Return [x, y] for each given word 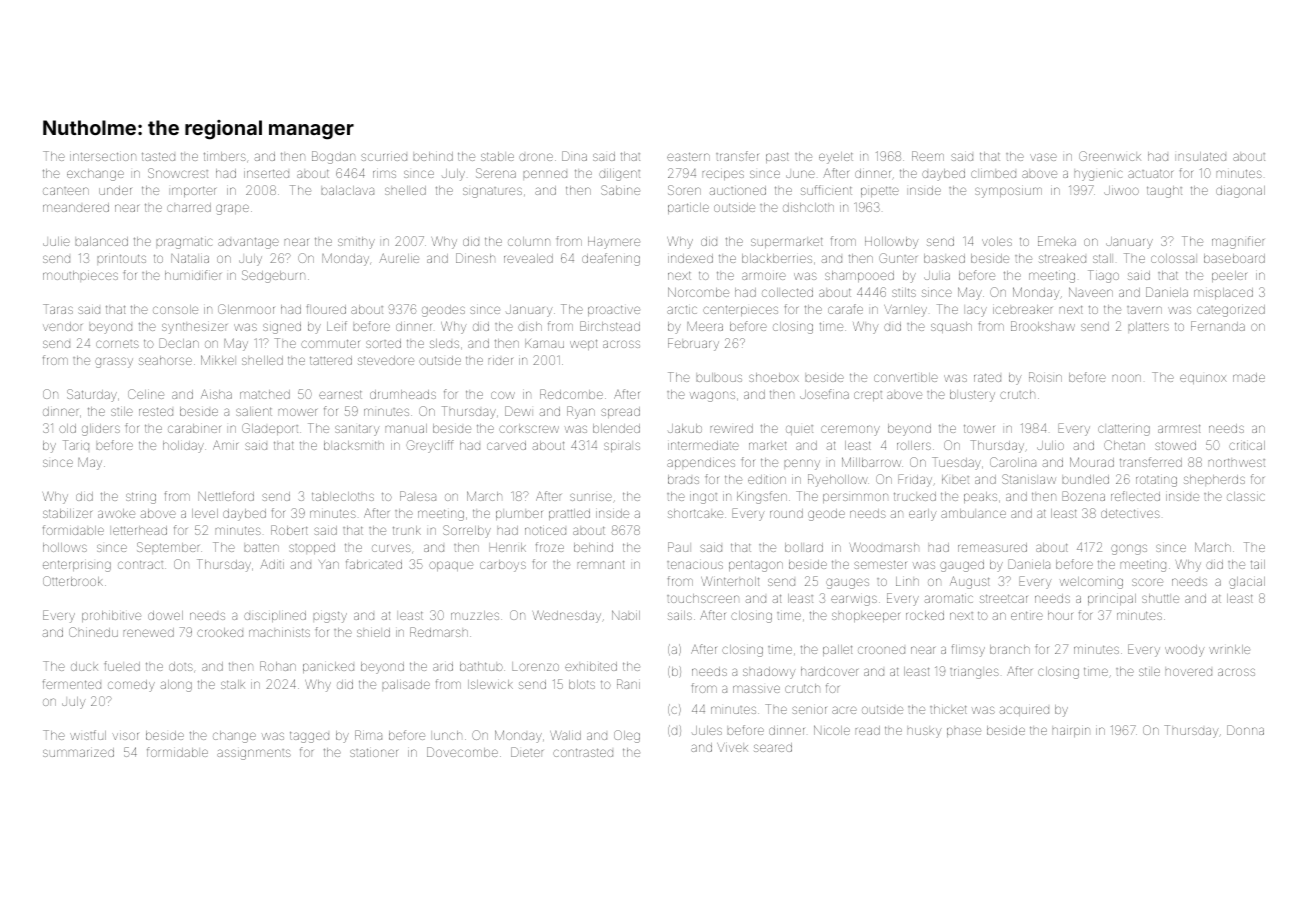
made [1249, 377]
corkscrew [529, 428]
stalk [233, 684]
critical [1247, 445]
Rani [628, 684]
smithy [356, 243]
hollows [65, 547]
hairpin [1071, 732]
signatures [492, 192]
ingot [703, 498]
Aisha [216, 394]
